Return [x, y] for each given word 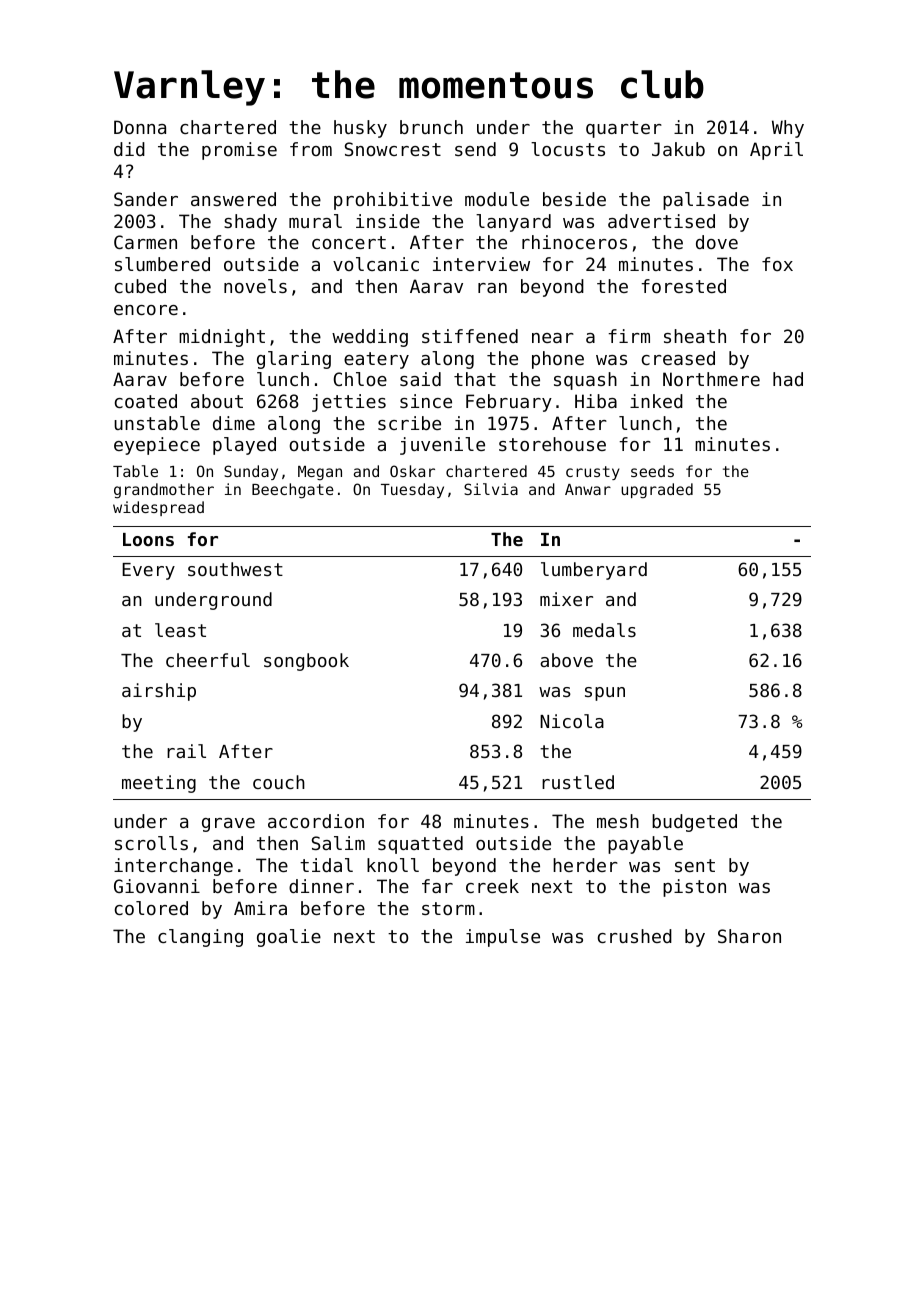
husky [360, 129]
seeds [652, 471]
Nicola [572, 721]
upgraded [657, 490]
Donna [140, 127]
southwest [235, 569]
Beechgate [293, 491]
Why [788, 129]
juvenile [442, 446]
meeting [159, 784]
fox [777, 264]
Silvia [491, 489]
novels [255, 286]
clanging [200, 938]
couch [279, 782]
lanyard [513, 223]
